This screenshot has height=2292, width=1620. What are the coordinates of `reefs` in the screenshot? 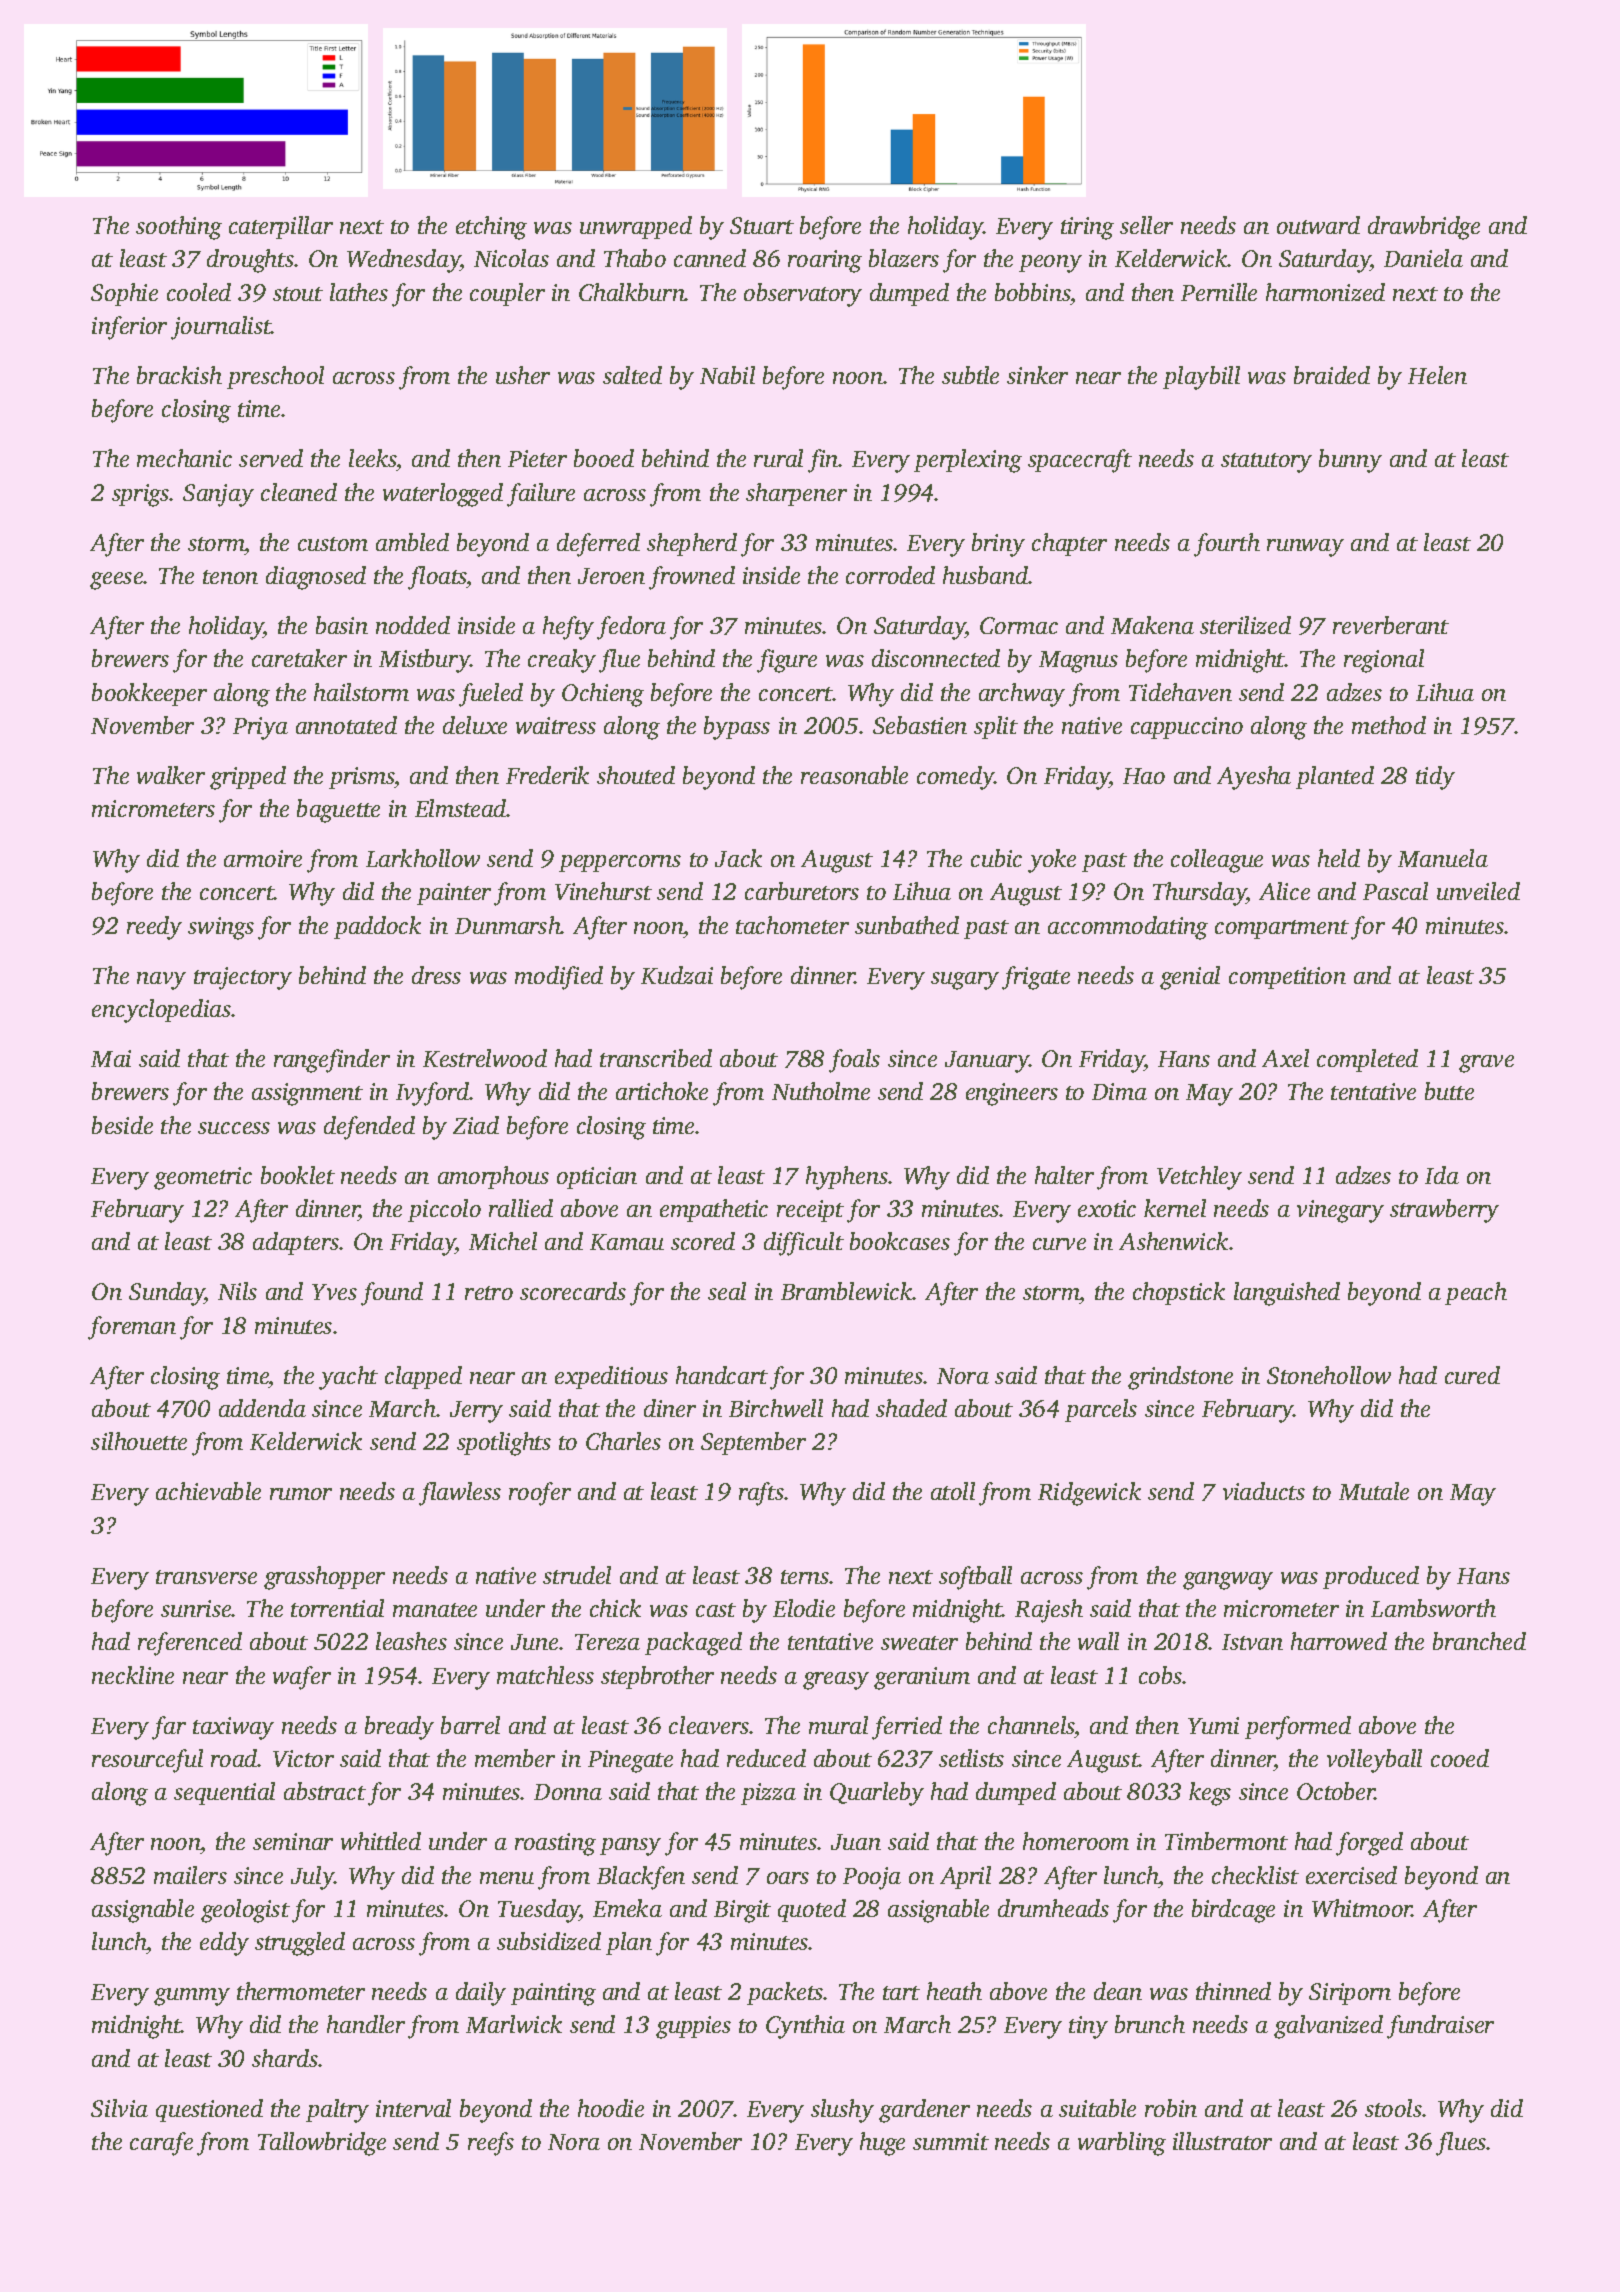 It's located at (491, 2144).
